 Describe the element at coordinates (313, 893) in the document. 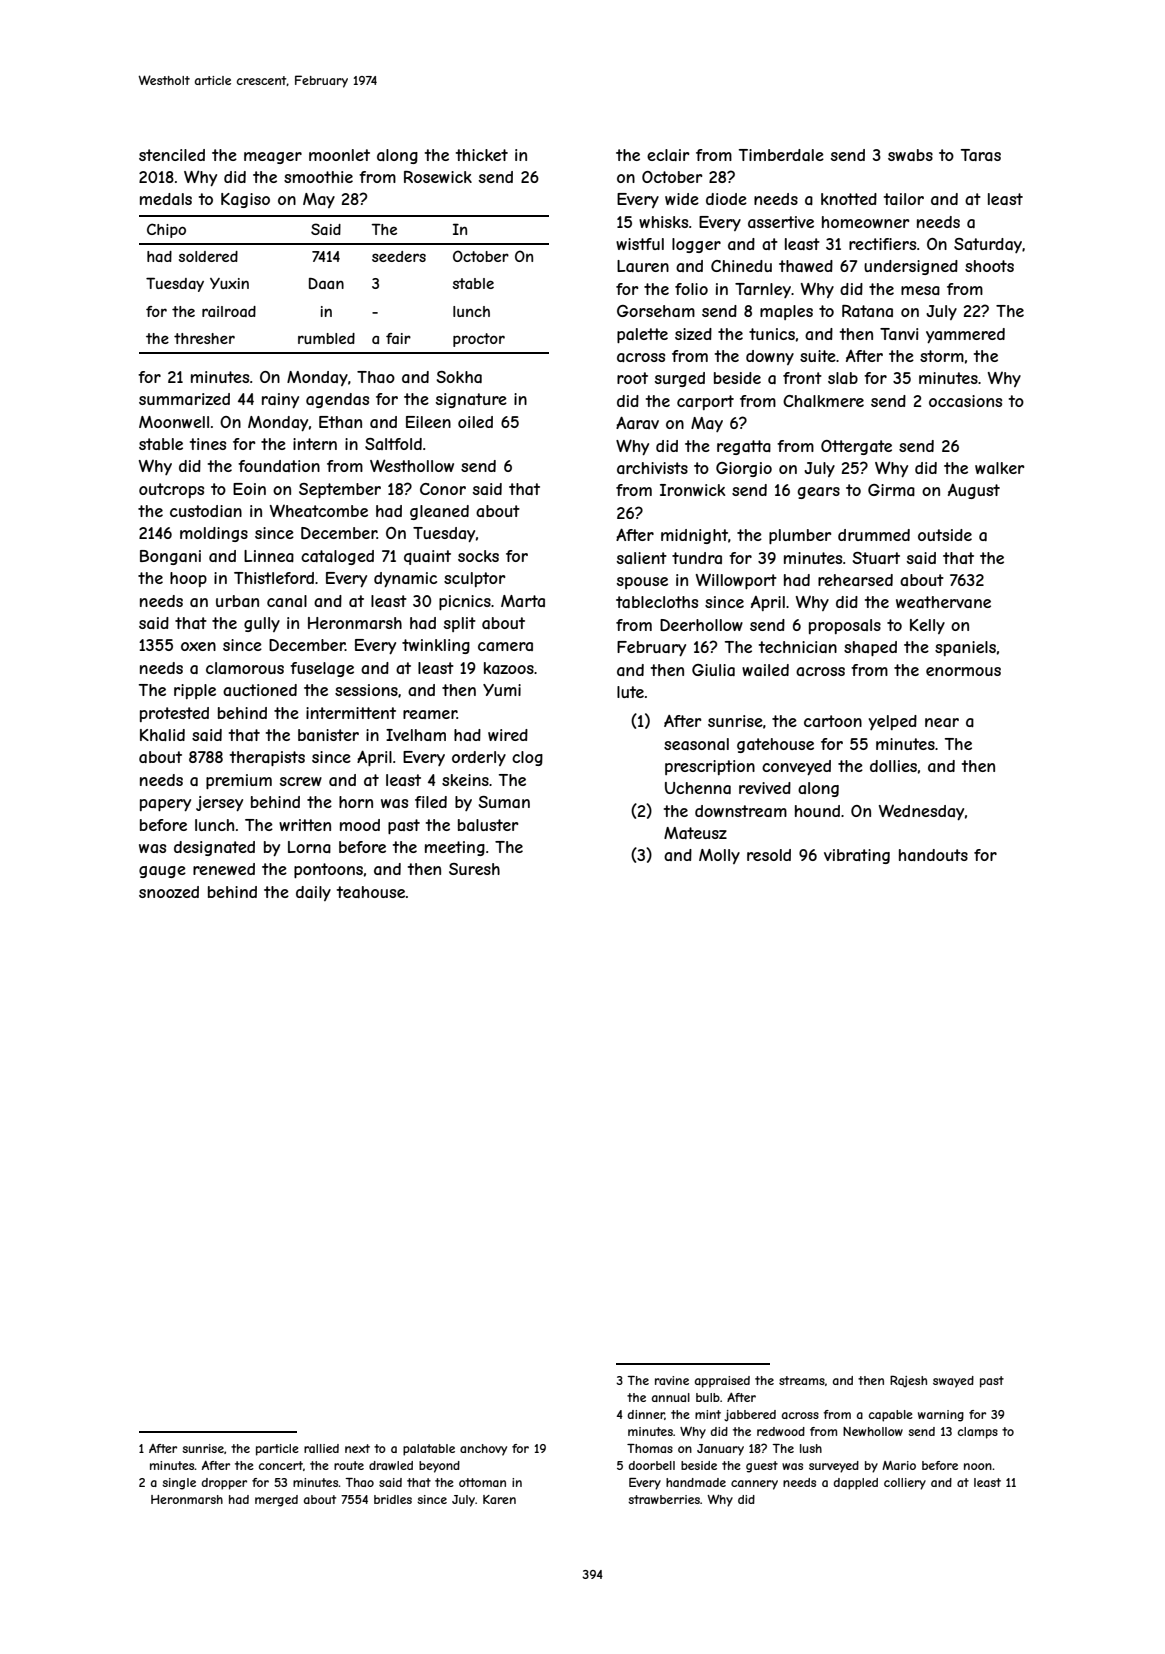

I see `daily` at that location.
